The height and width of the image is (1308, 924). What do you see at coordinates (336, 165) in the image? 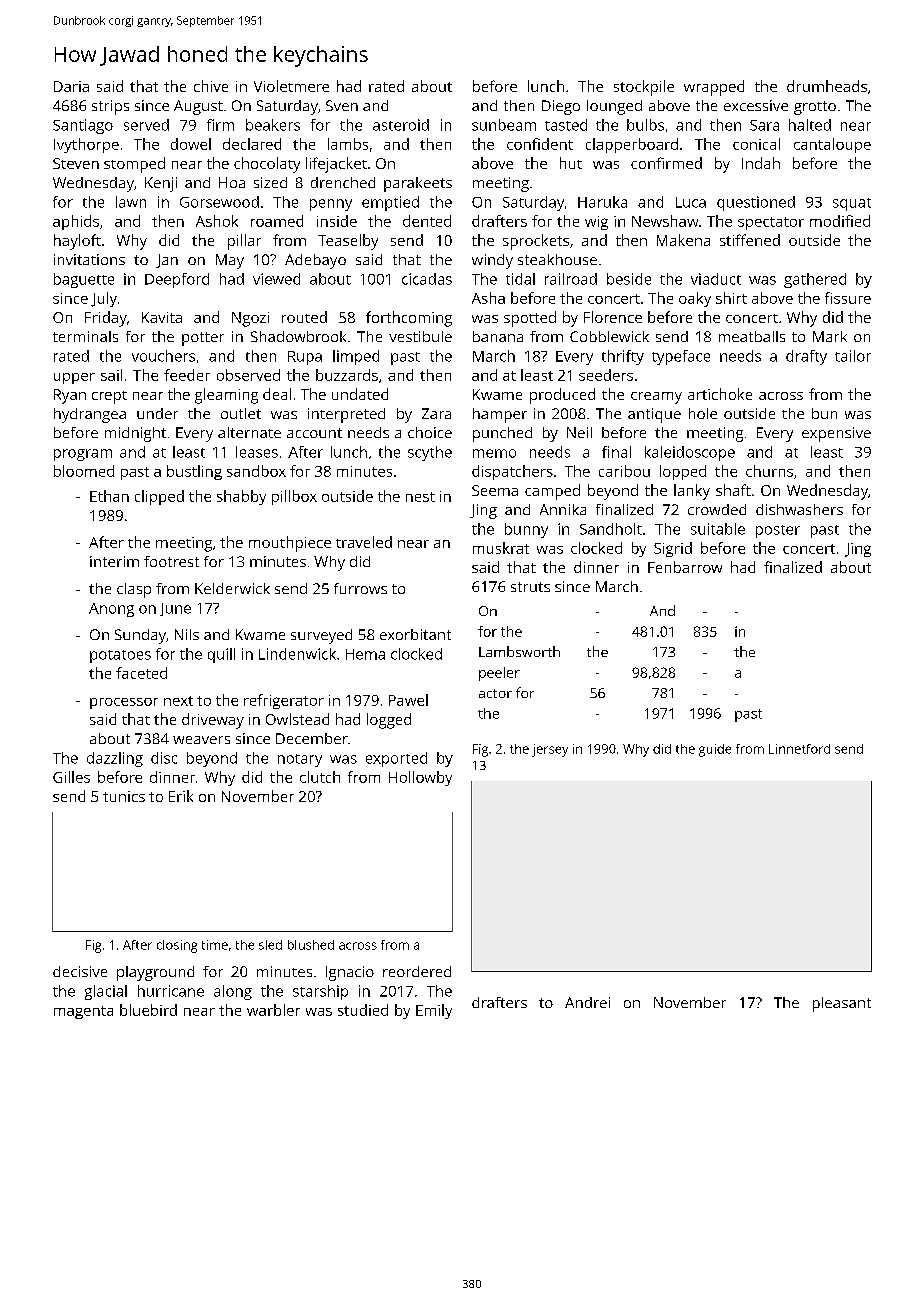
I see `lifejacket` at bounding box center [336, 165].
